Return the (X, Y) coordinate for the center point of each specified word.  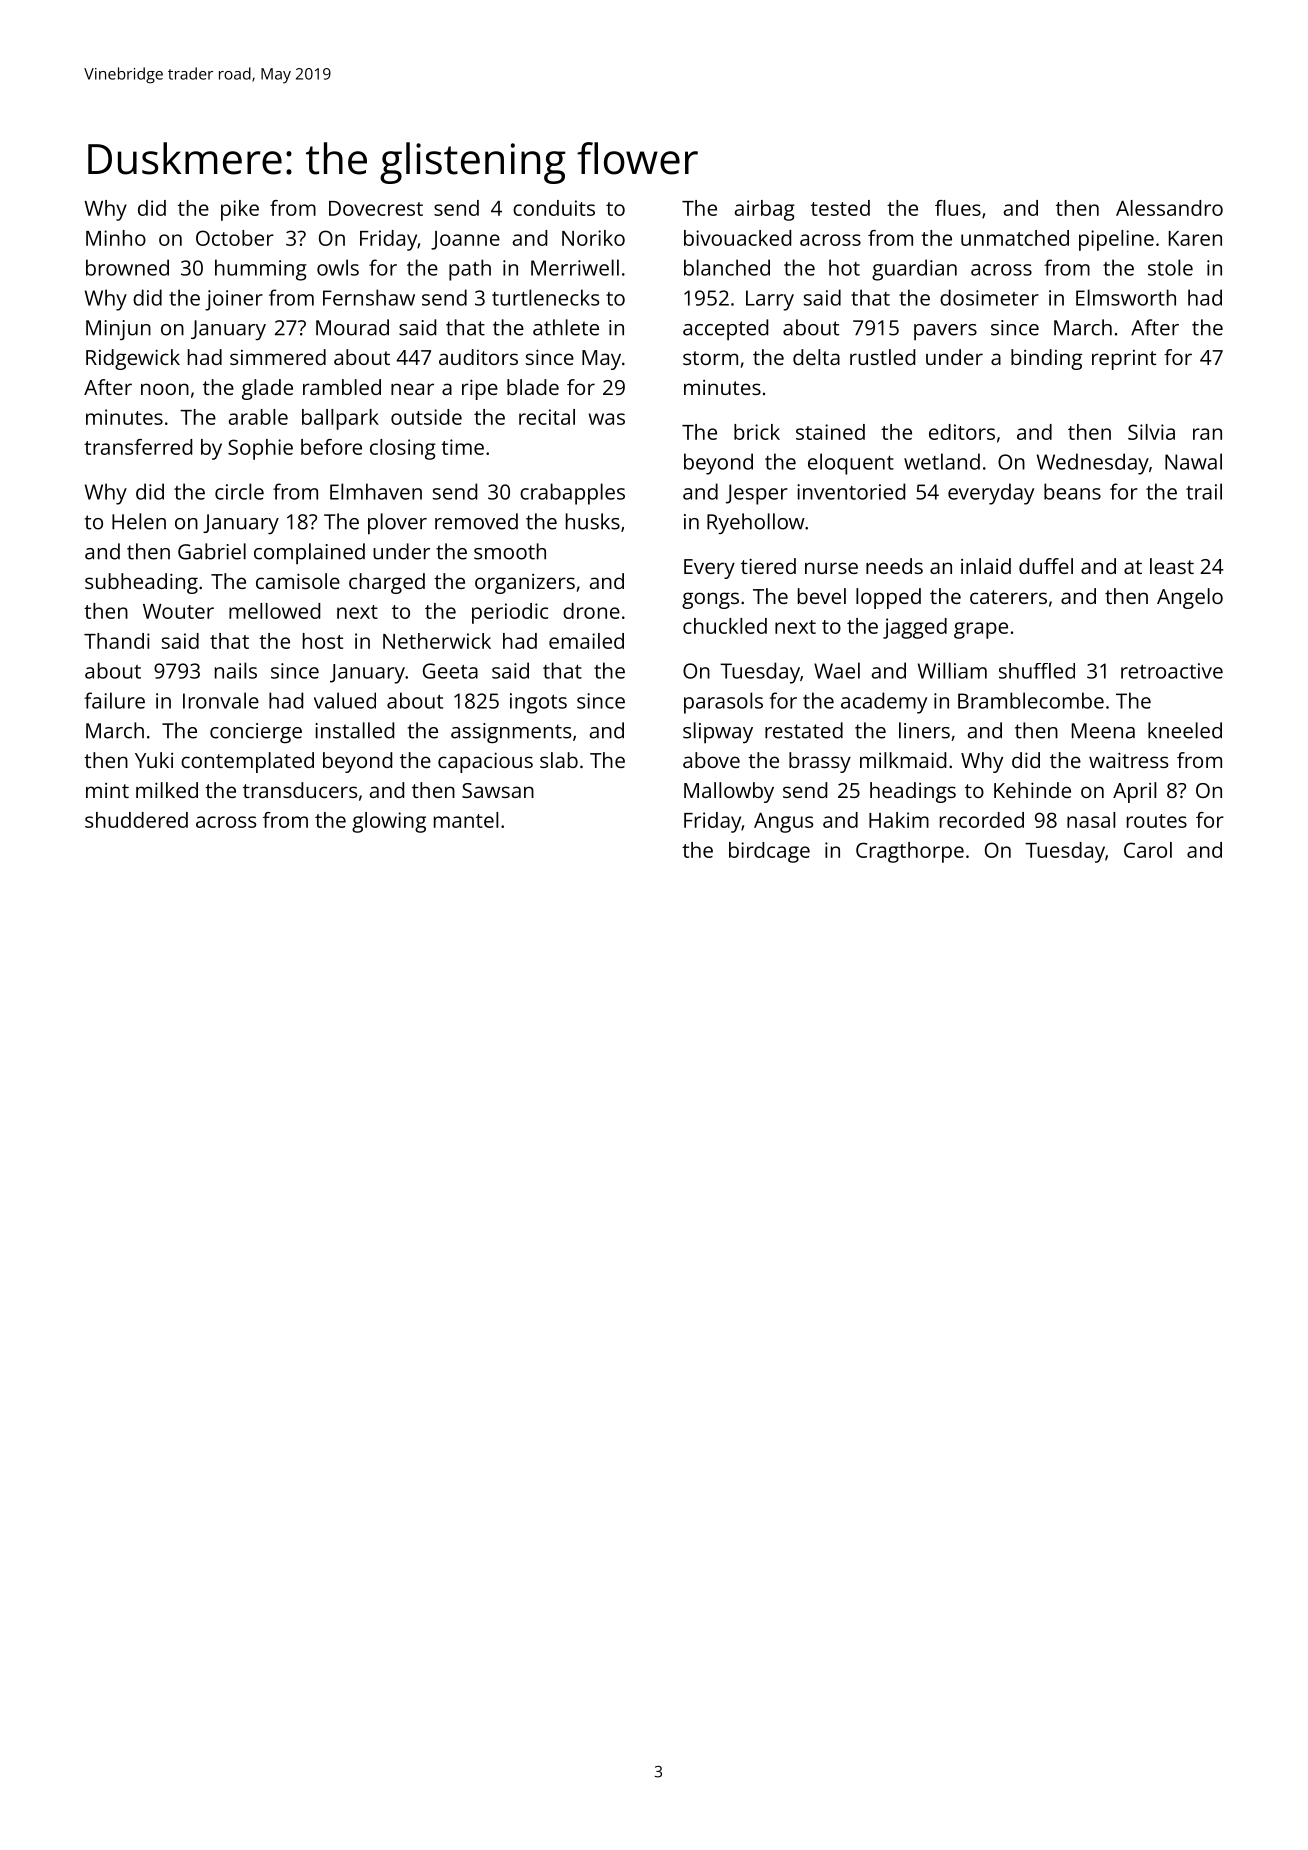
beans (1072, 491)
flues (958, 208)
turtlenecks (545, 297)
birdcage (769, 852)
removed (476, 521)
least (1172, 566)
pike (240, 210)
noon (165, 389)
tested (840, 208)
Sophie (260, 449)
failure (114, 700)
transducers (300, 790)
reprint (1124, 360)
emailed (586, 641)
